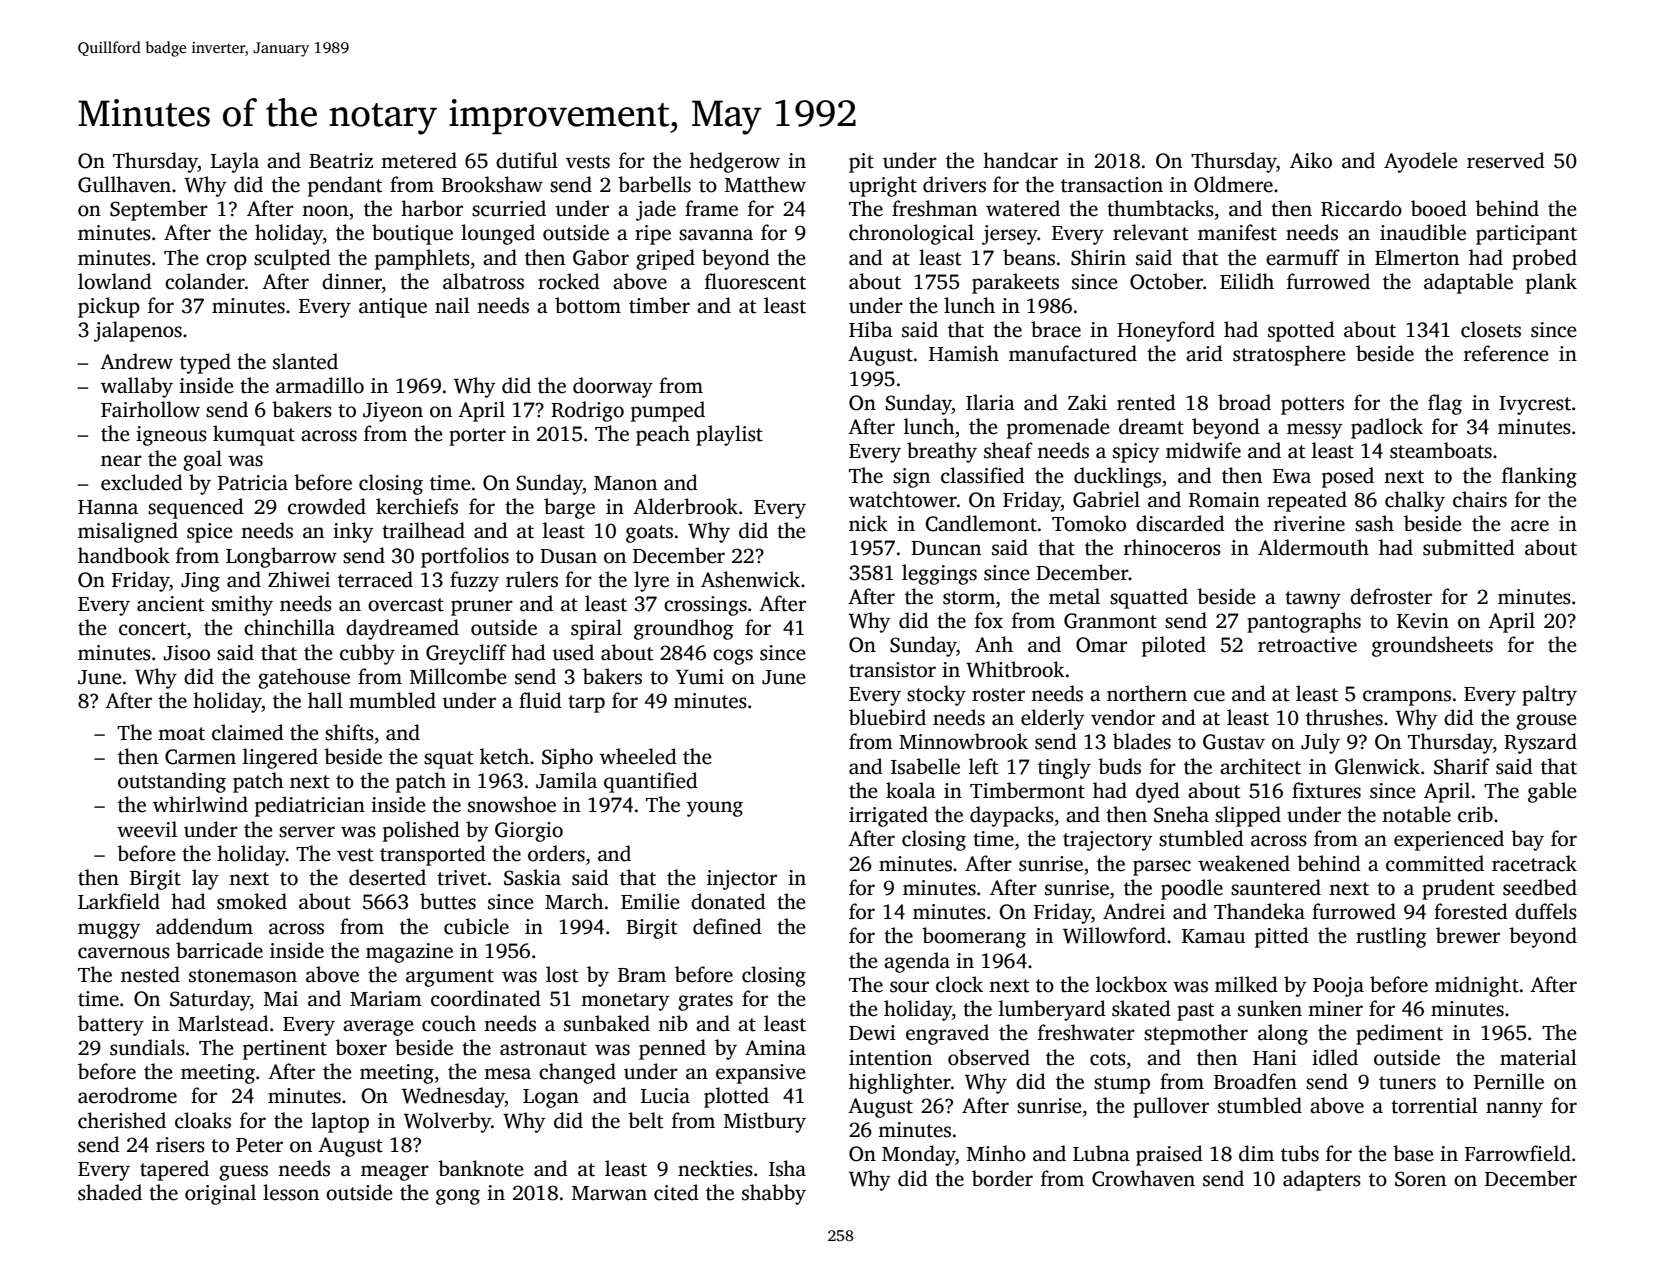 The image size is (1655, 1279). What do you see at coordinates (1002, 1178) in the screenshot?
I see `border` at bounding box center [1002, 1178].
